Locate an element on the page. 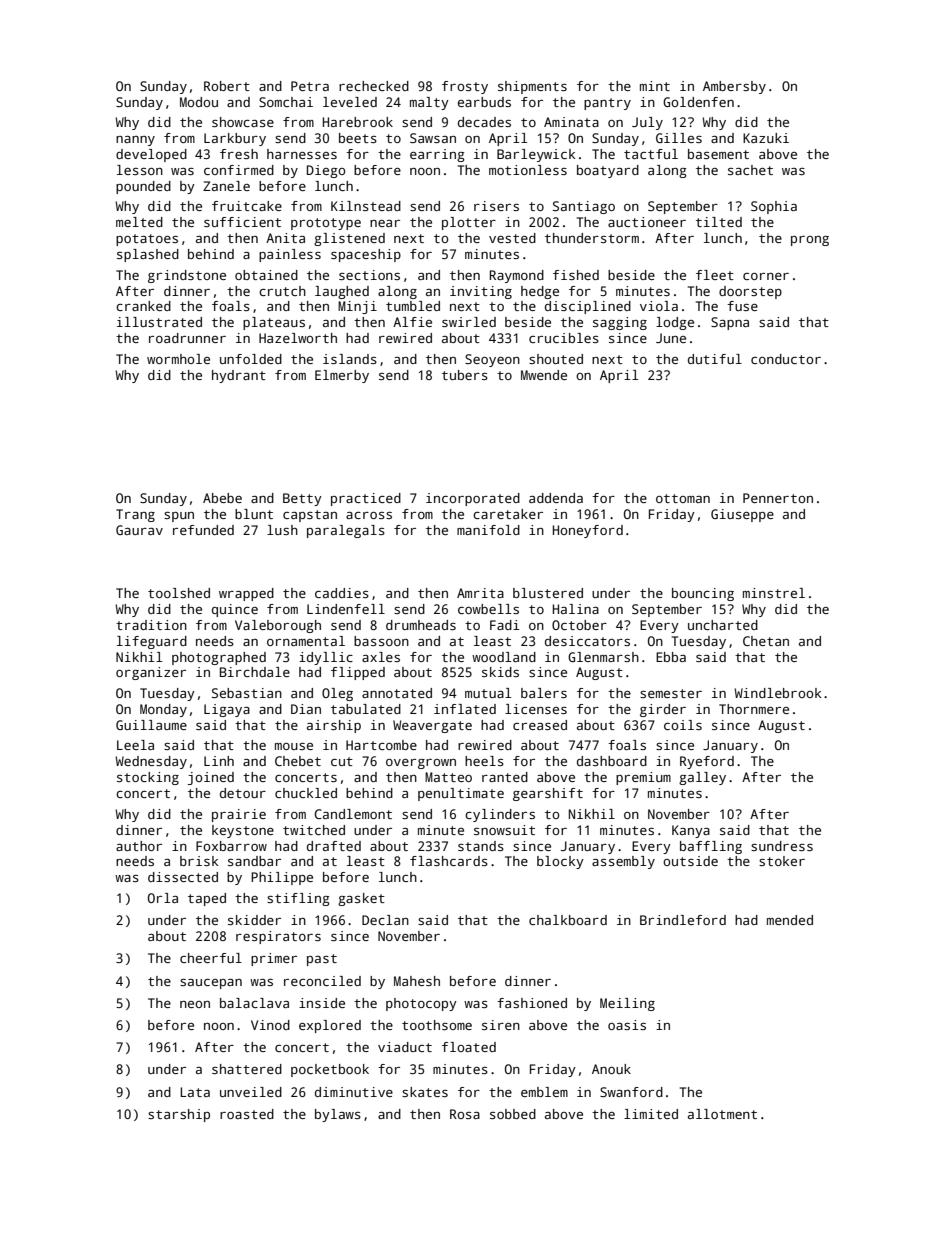  Sebastian is located at coordinates (247, 693).
